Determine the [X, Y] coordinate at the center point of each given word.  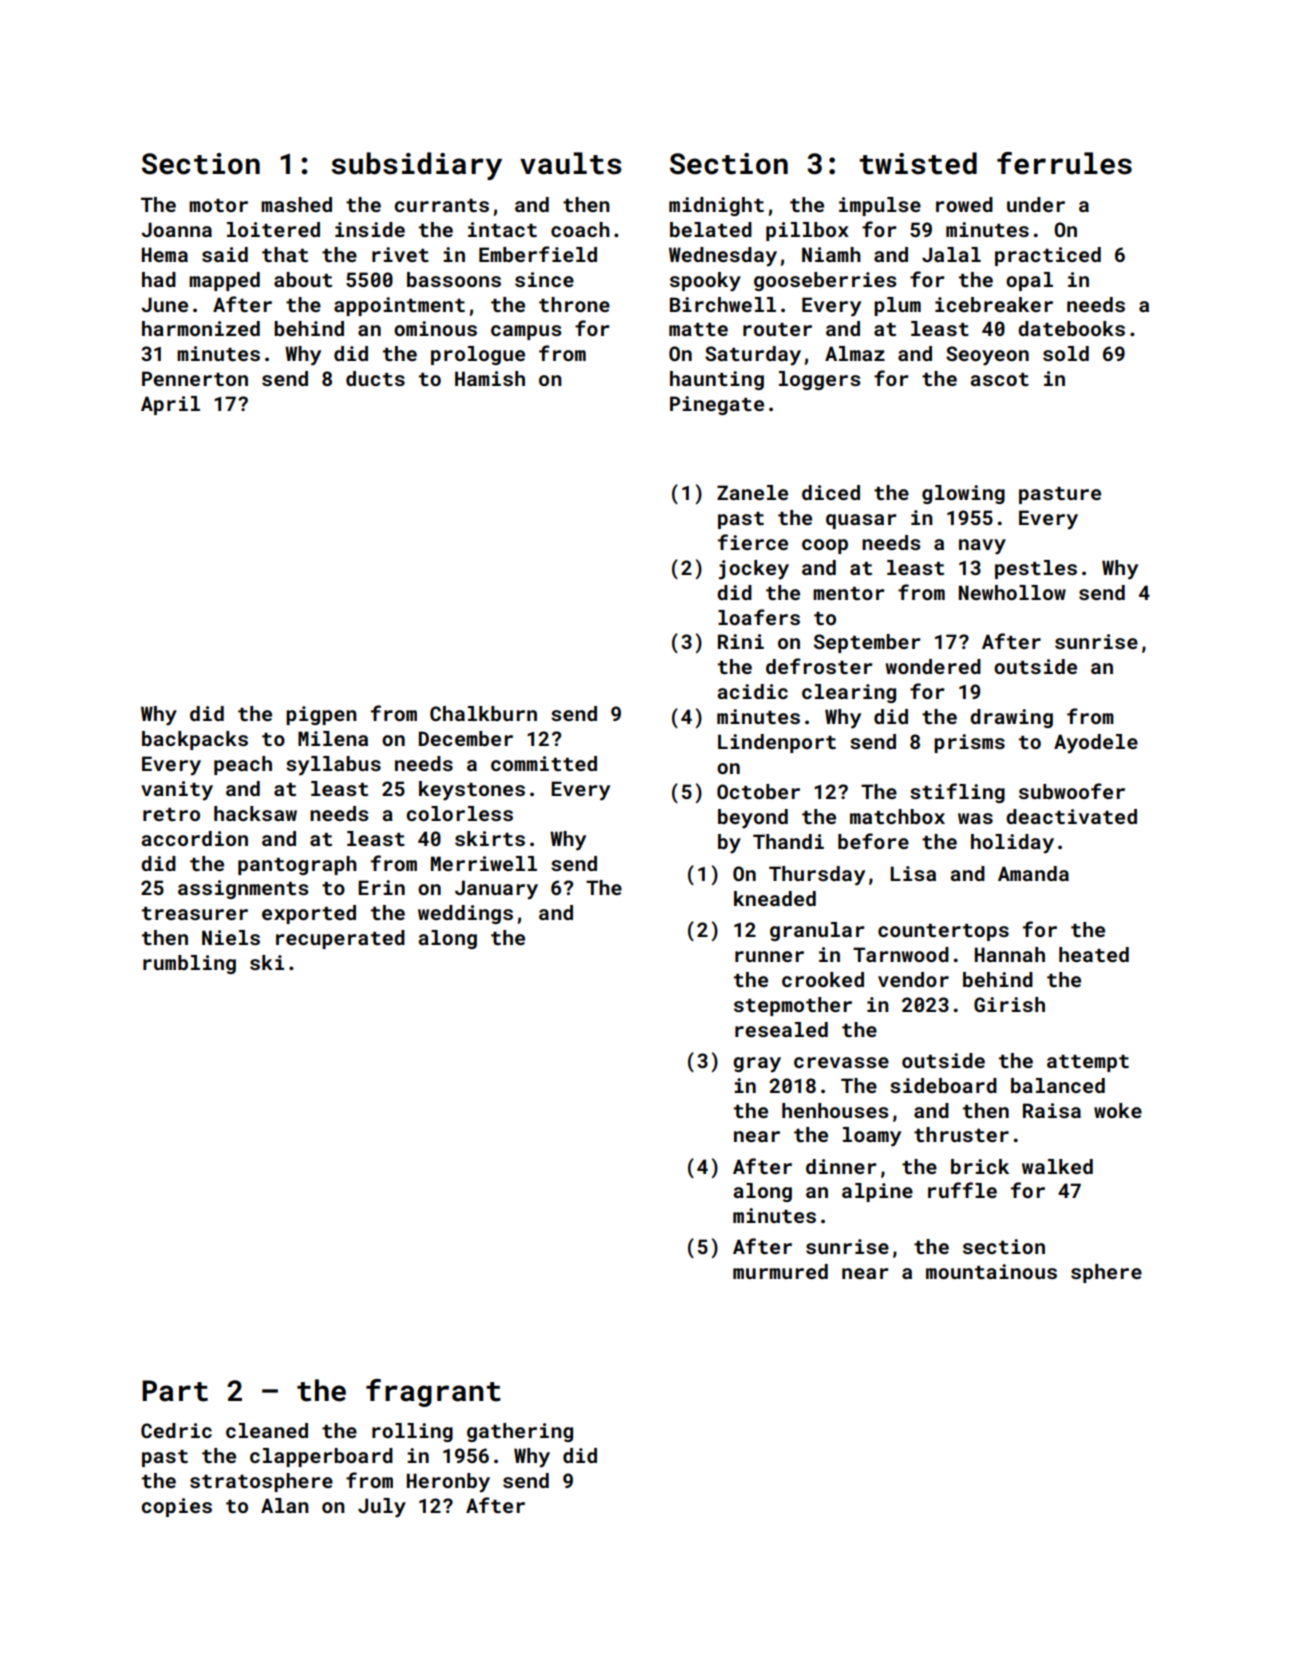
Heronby [448, 1483]
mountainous [991, 1271]
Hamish [490, 378]
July [382, 1508]
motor [218, 205]
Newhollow [1012, 592]
